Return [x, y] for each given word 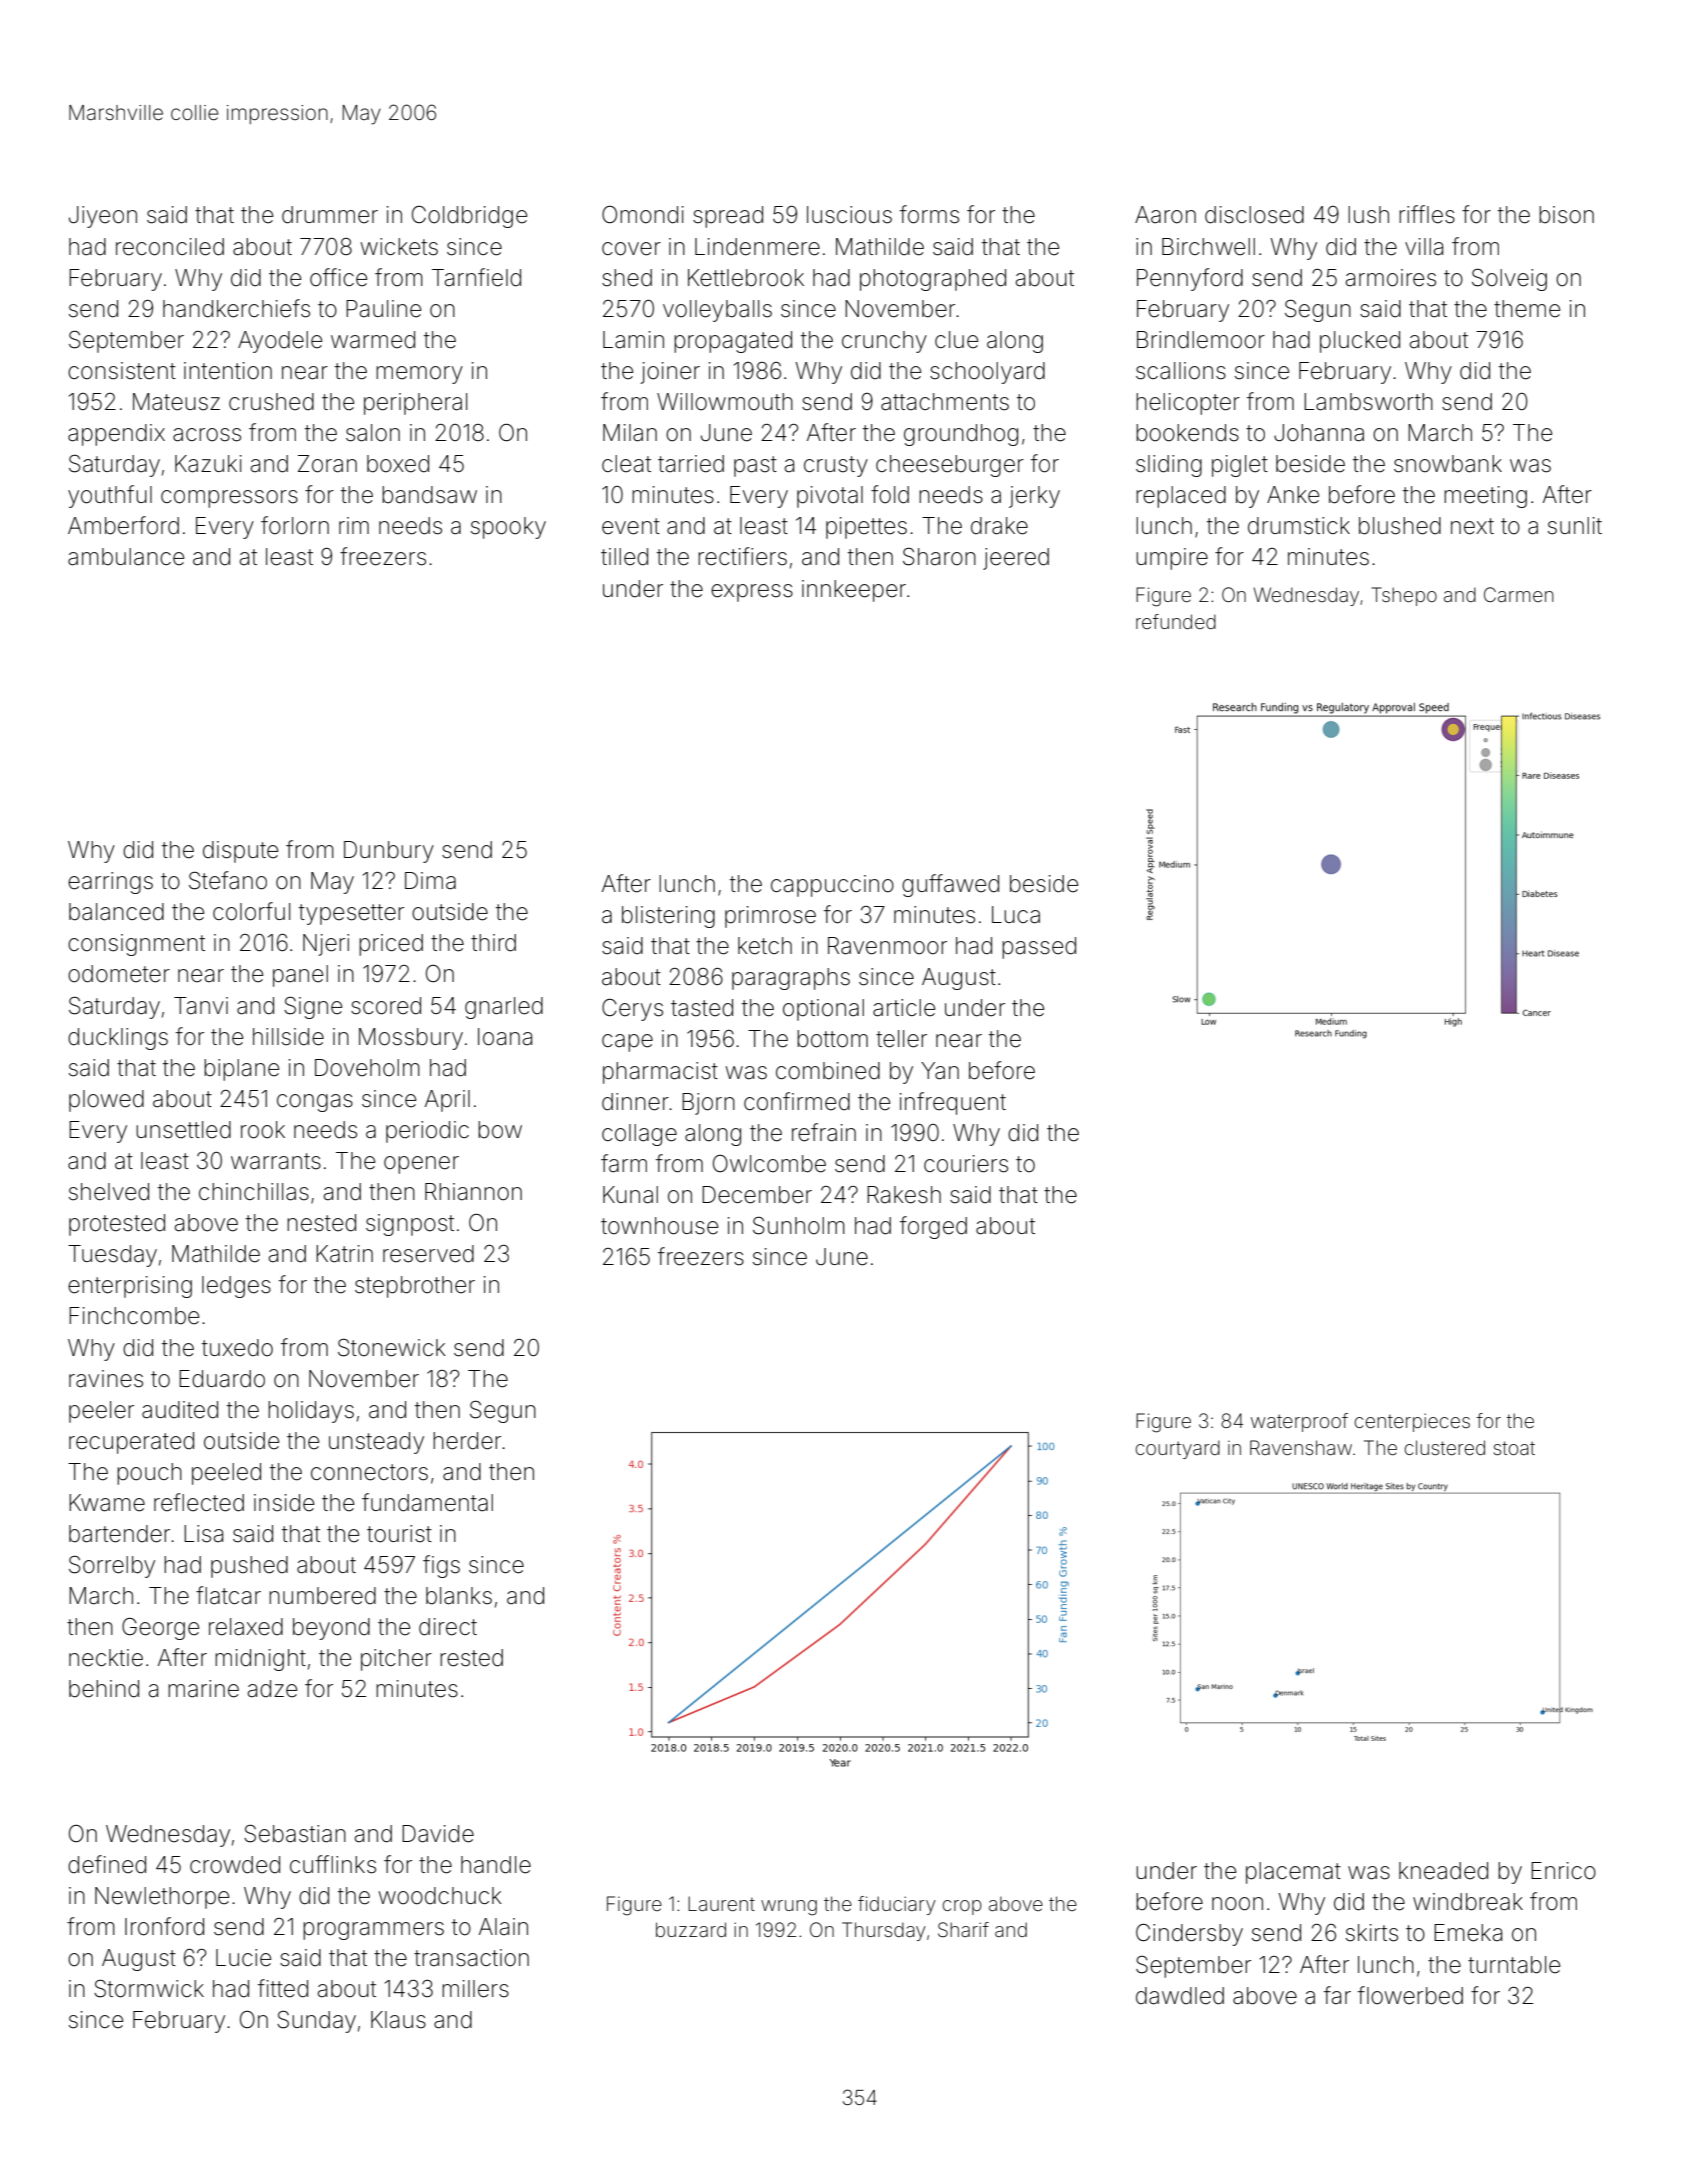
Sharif [963, 1930]
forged [933, 1227]
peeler [101, 1412]
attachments [945, 402]
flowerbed [1410, 1995]
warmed [373, 340]
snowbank [1448, 464]
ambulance [126, 557]
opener [421, 1165]
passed [1039, 948]
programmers [373, 1931]
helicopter [1188, 404]
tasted [702, 1008]
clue [956, 340]
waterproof [1299, 1422]
